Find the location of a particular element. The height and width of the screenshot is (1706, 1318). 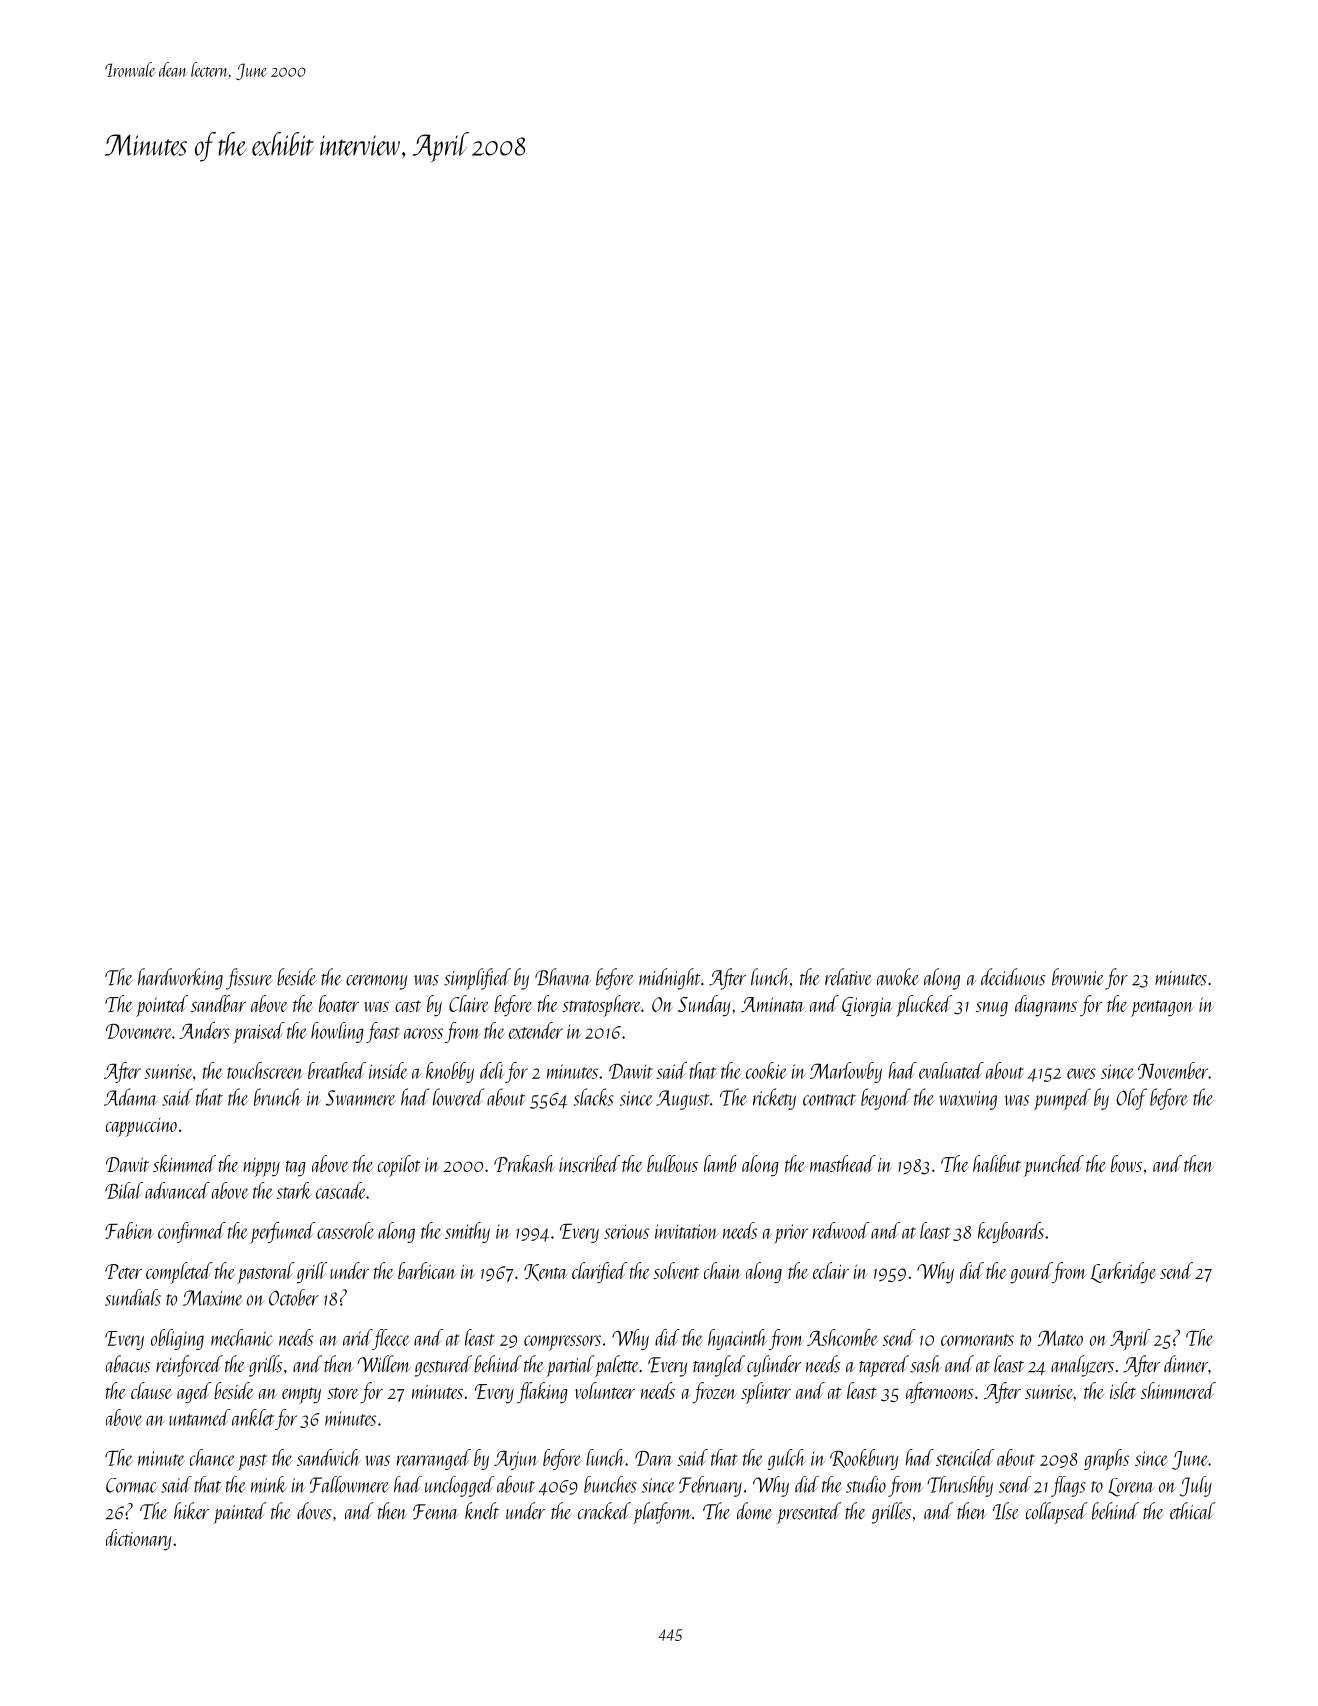

Bhavna is located at coordinates (563, 977).
